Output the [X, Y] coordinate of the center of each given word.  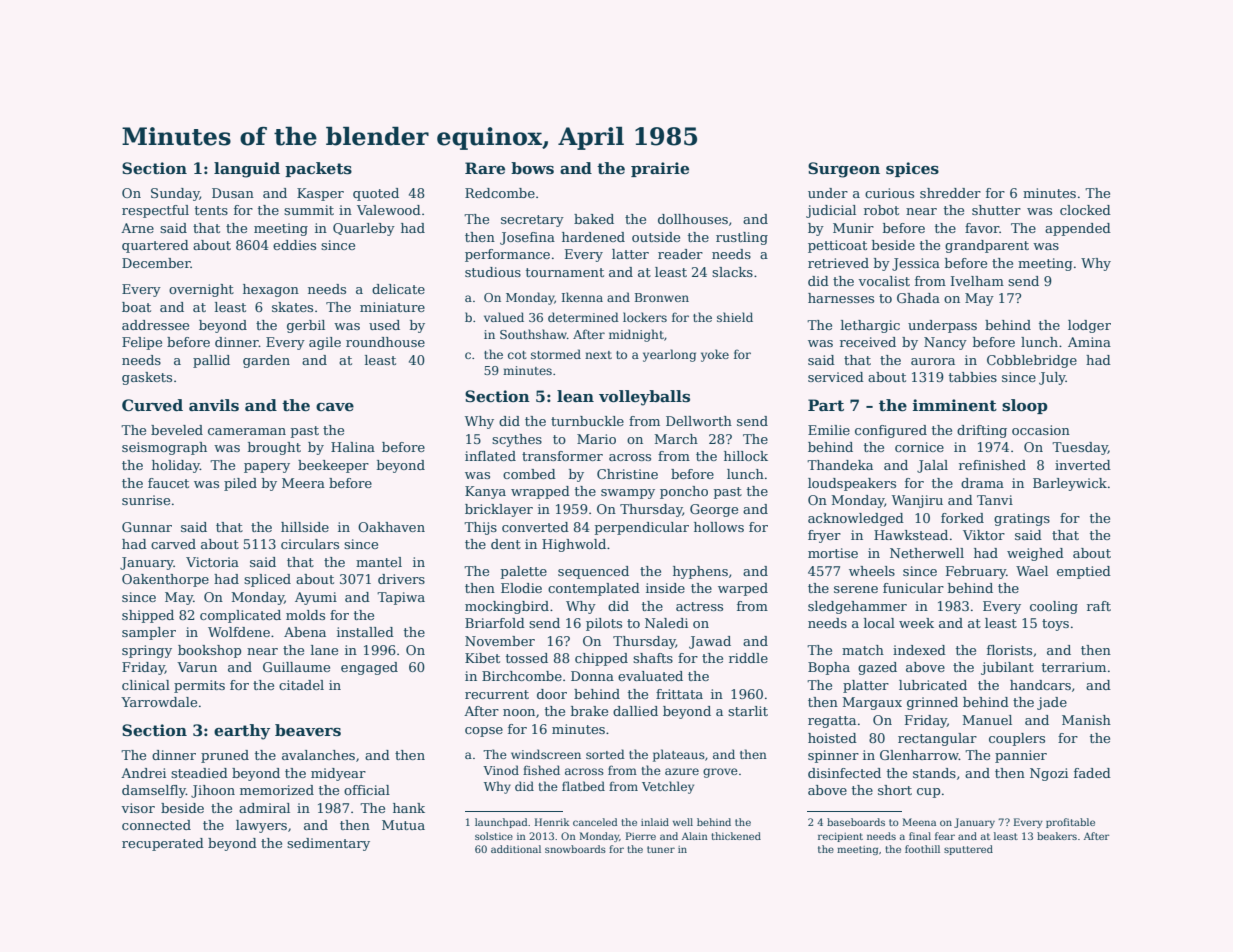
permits [199, 686]
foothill [922, 849]
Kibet [482, 658]
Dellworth [699, 421]
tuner [661, 849]
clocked [1085, 210]
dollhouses [693, 219]
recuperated [163, 844]
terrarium [1074, 667]
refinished [992, 465]
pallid [211, 361]
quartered [155, 246]
